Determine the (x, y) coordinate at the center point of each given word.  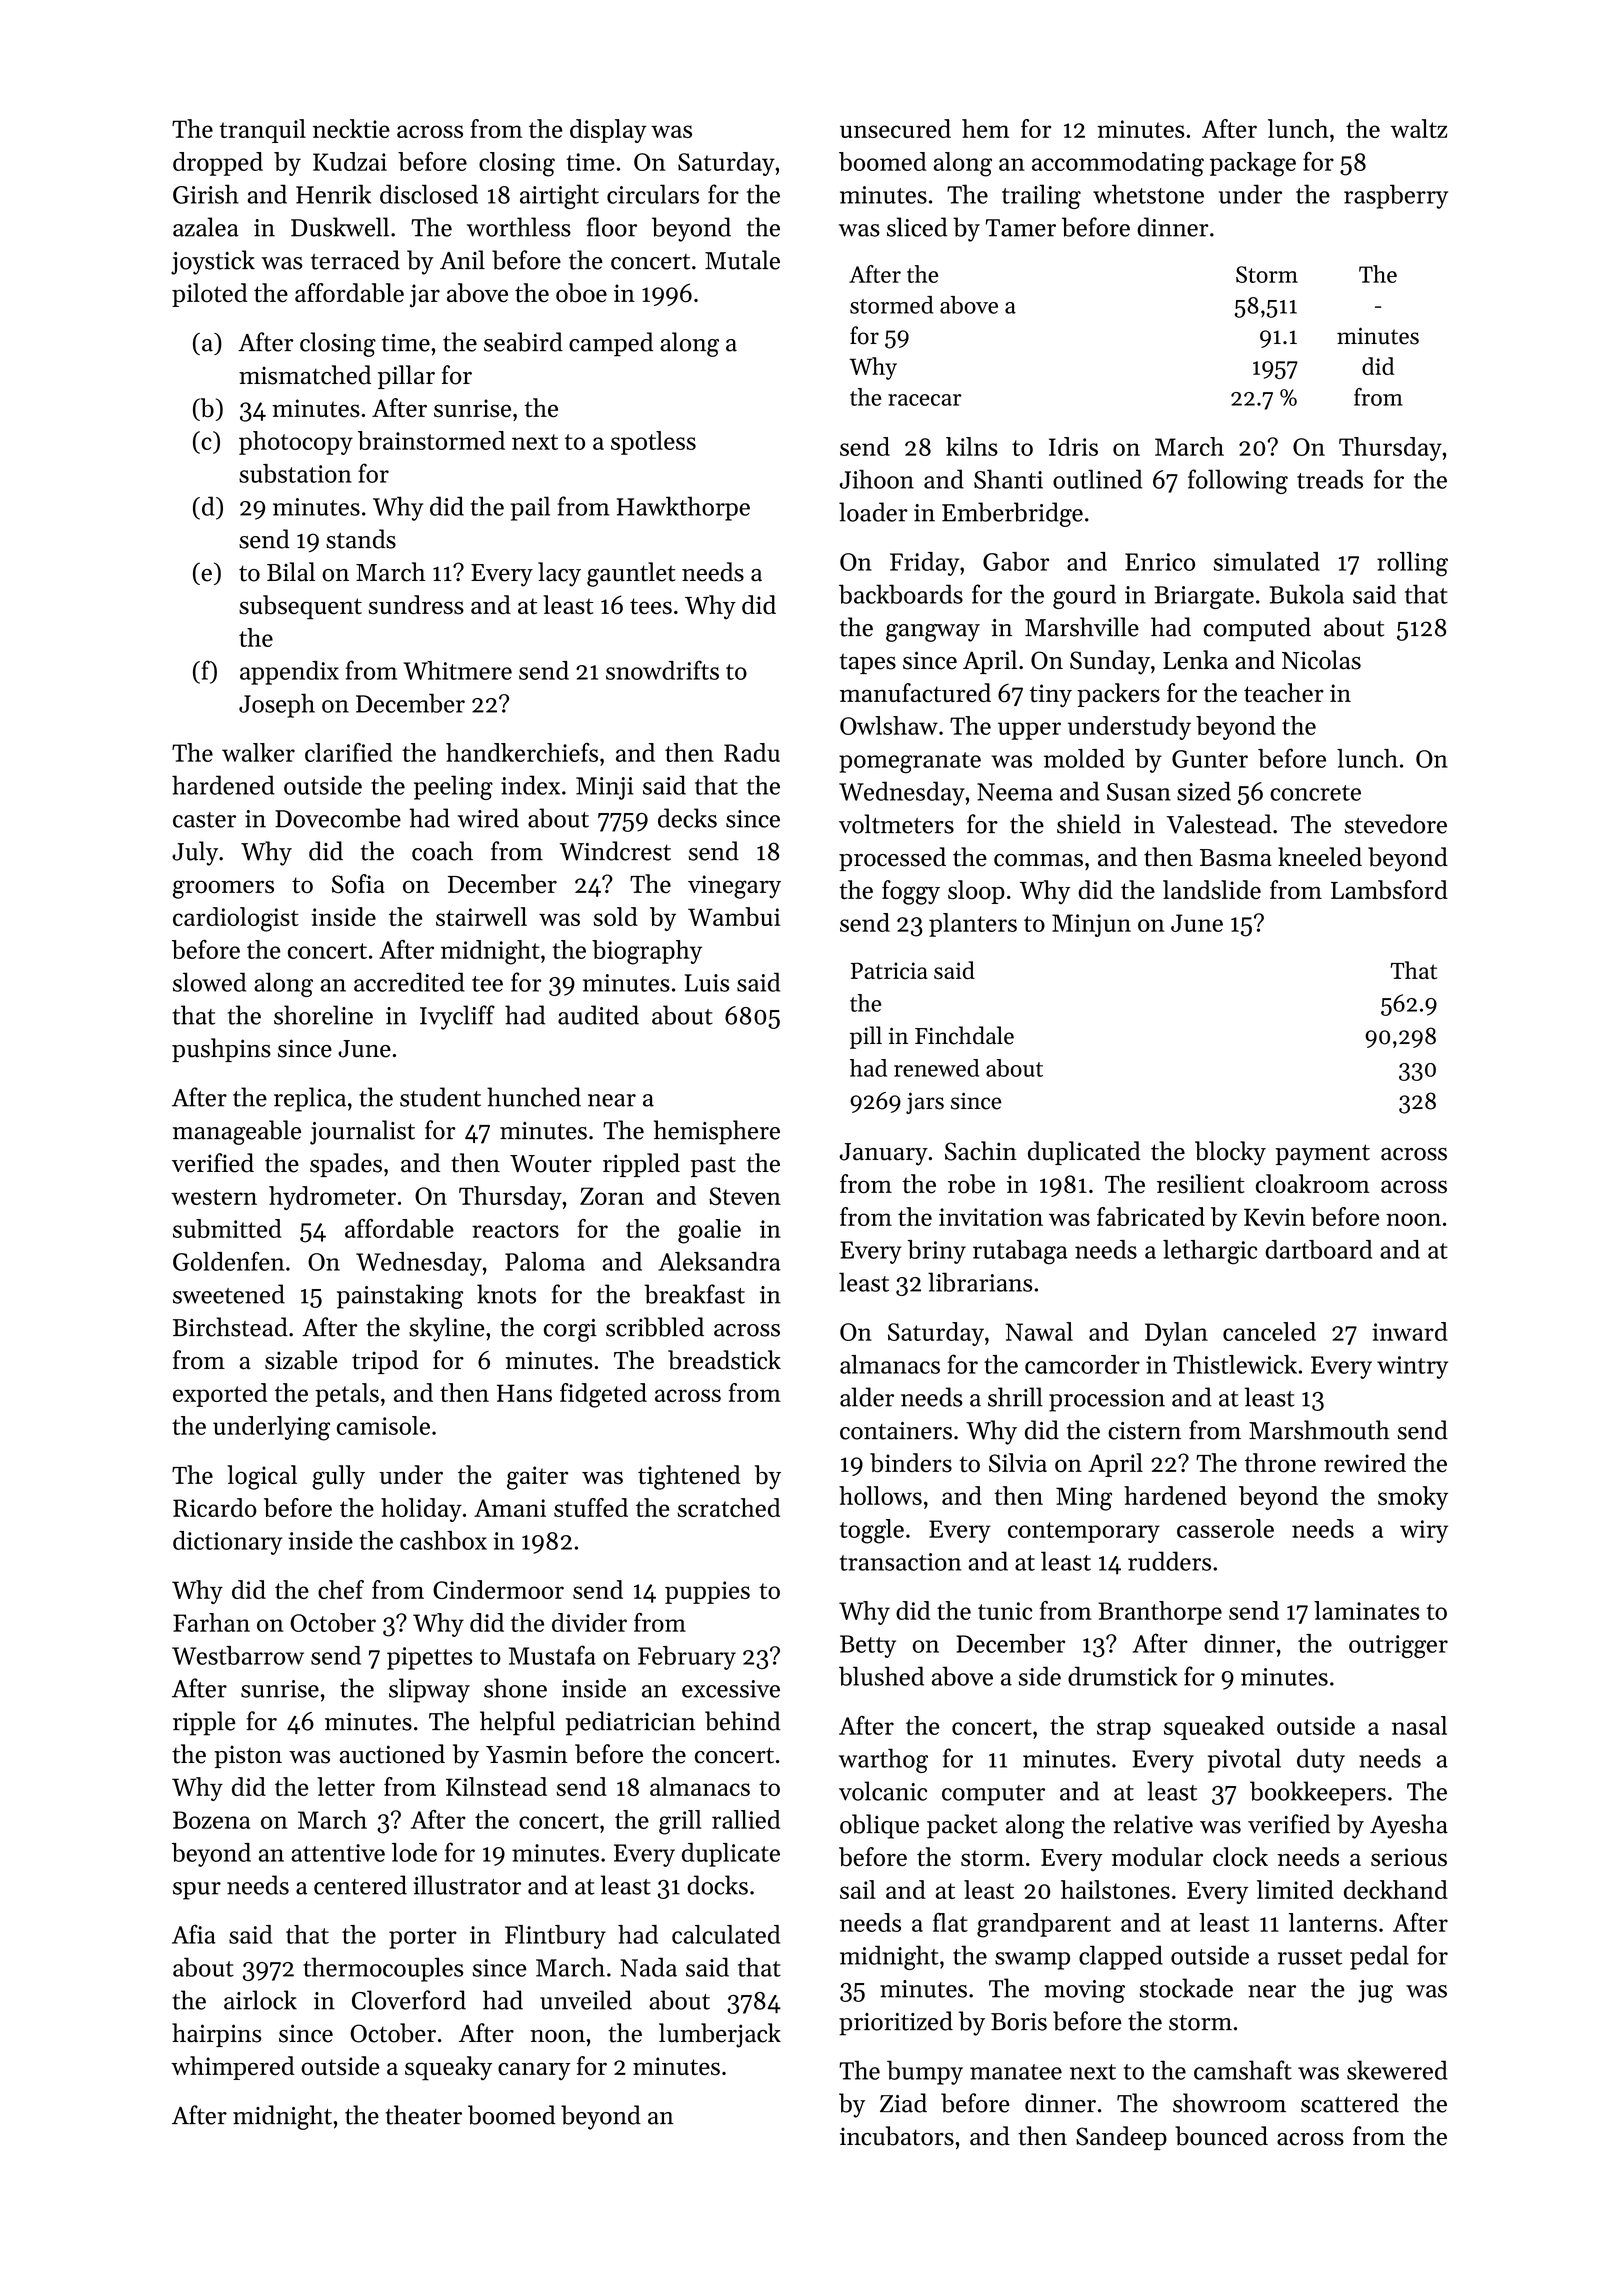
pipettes (429, 1658)
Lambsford (1389, 890)
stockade (1186, 1988)
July (195, 853)
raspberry (1396, 196)
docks (717, 1885)
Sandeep (1121, 2138)
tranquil (262, 131)
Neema (1015, 792)
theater (423, 2115)
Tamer (1021, 228)
